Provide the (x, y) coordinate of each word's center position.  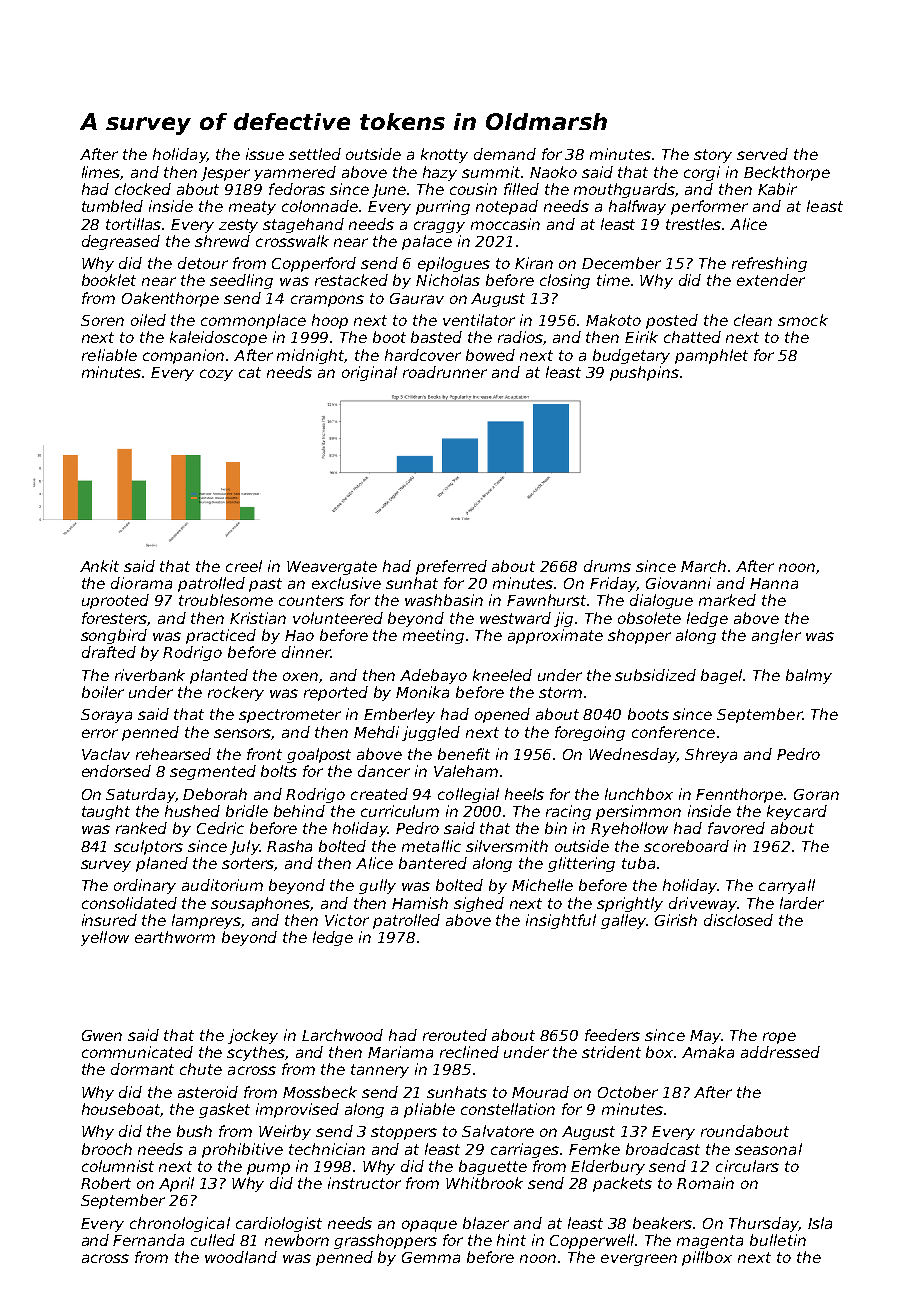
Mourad (540, 1092)
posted (672, 321)
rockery (236, 693)
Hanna (774, 583)
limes (101, 173)
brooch (107, 1149)
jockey (253, 1036)
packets (622, 1184)
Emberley (399, 715)
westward (515, 618)
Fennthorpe (739, 795)
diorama (141, 583)
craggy (439, 227)
